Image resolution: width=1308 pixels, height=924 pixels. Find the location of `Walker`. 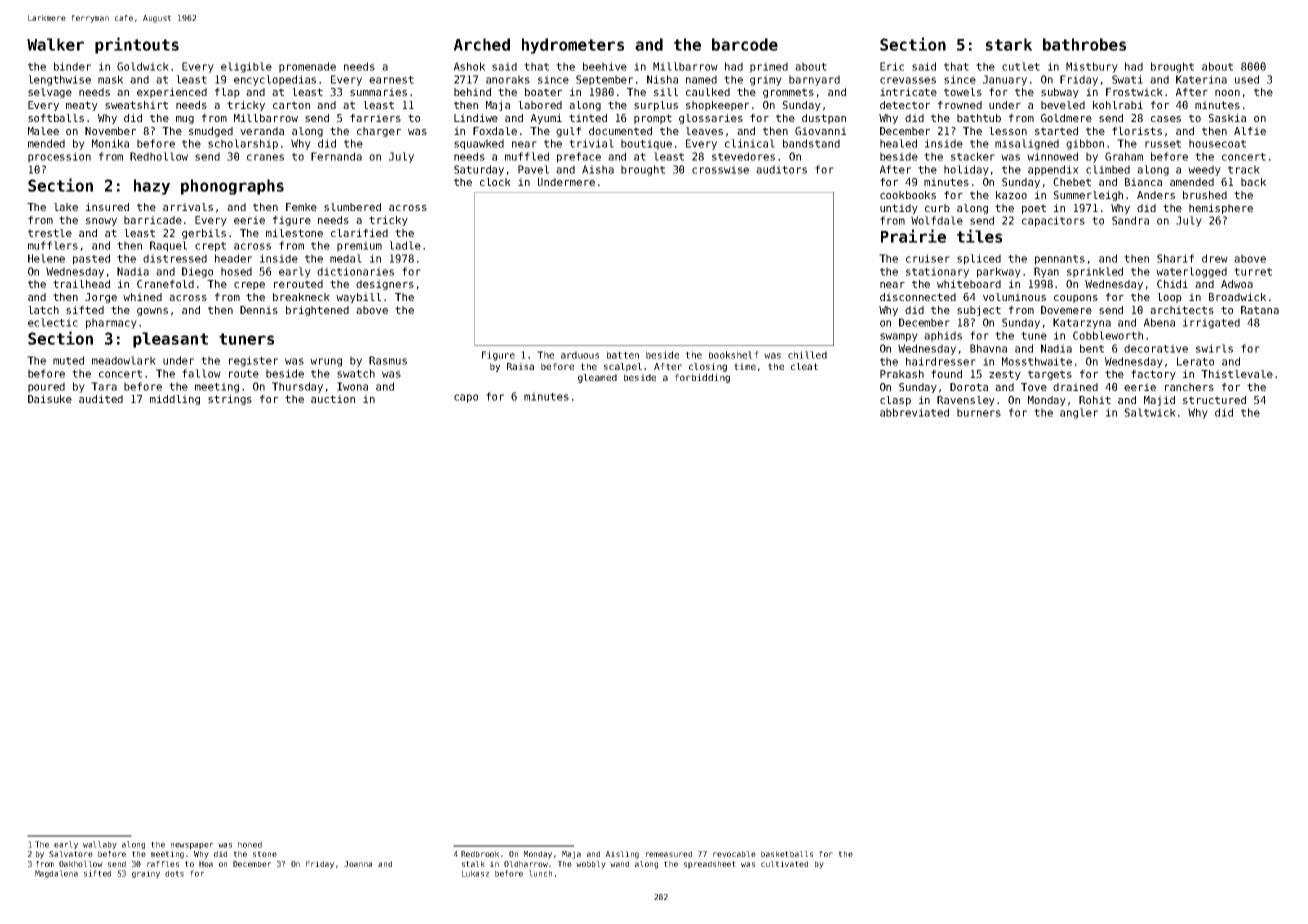

Walker is located at coordinates (55, 44).
